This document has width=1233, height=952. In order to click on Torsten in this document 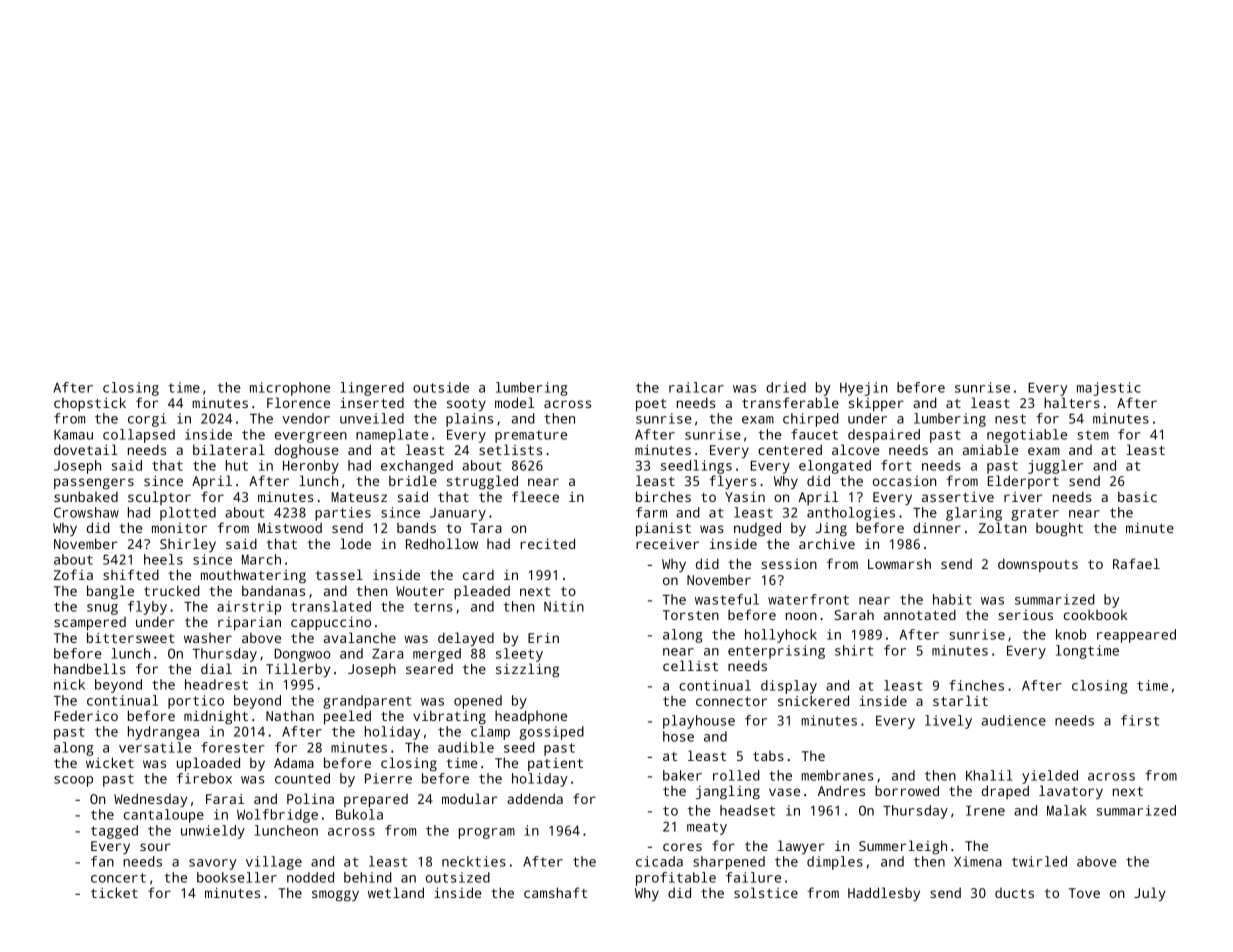, I will do `click(691, 615)`.
